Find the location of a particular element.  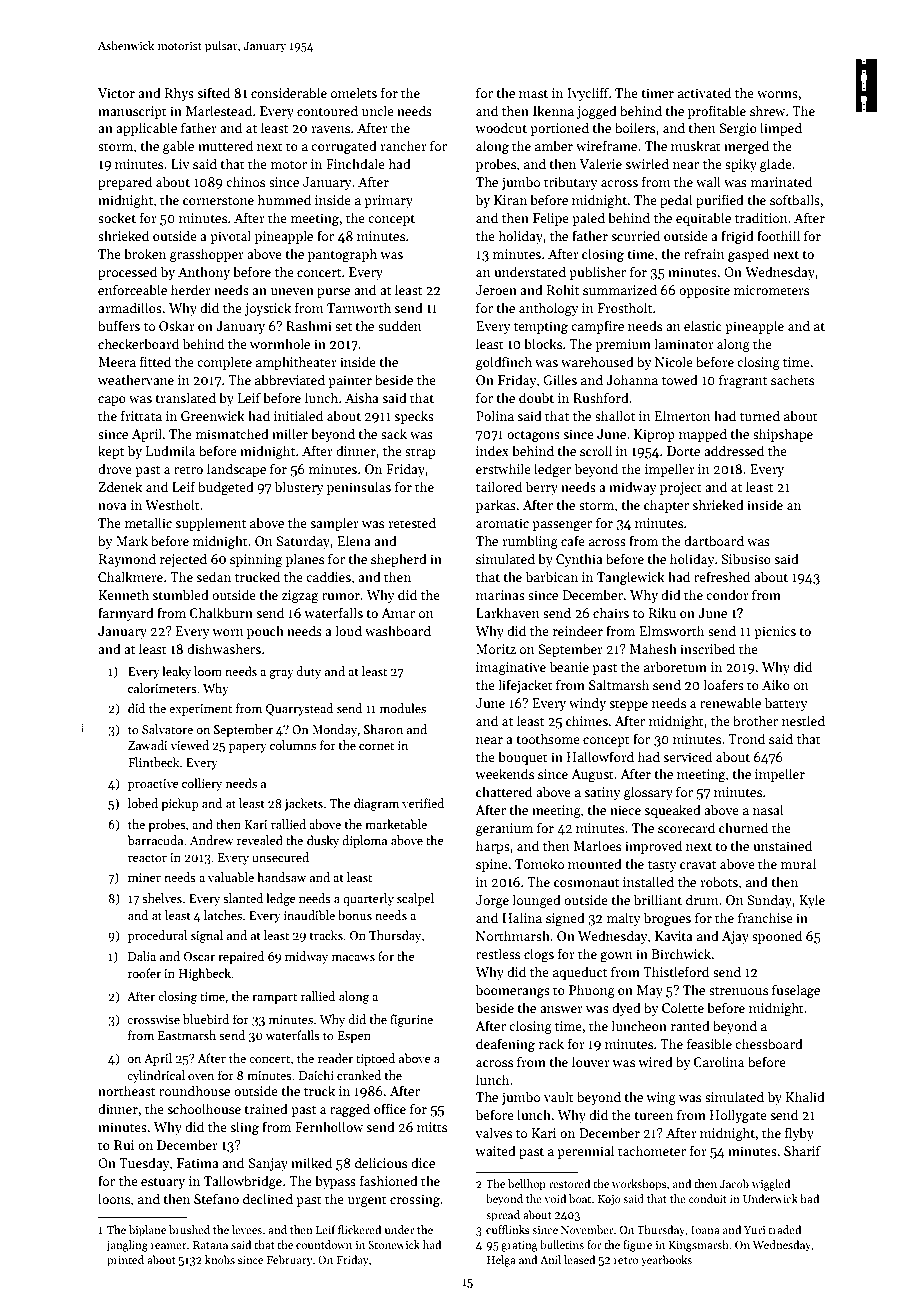

rampart is located at coordinates (274, 998).
